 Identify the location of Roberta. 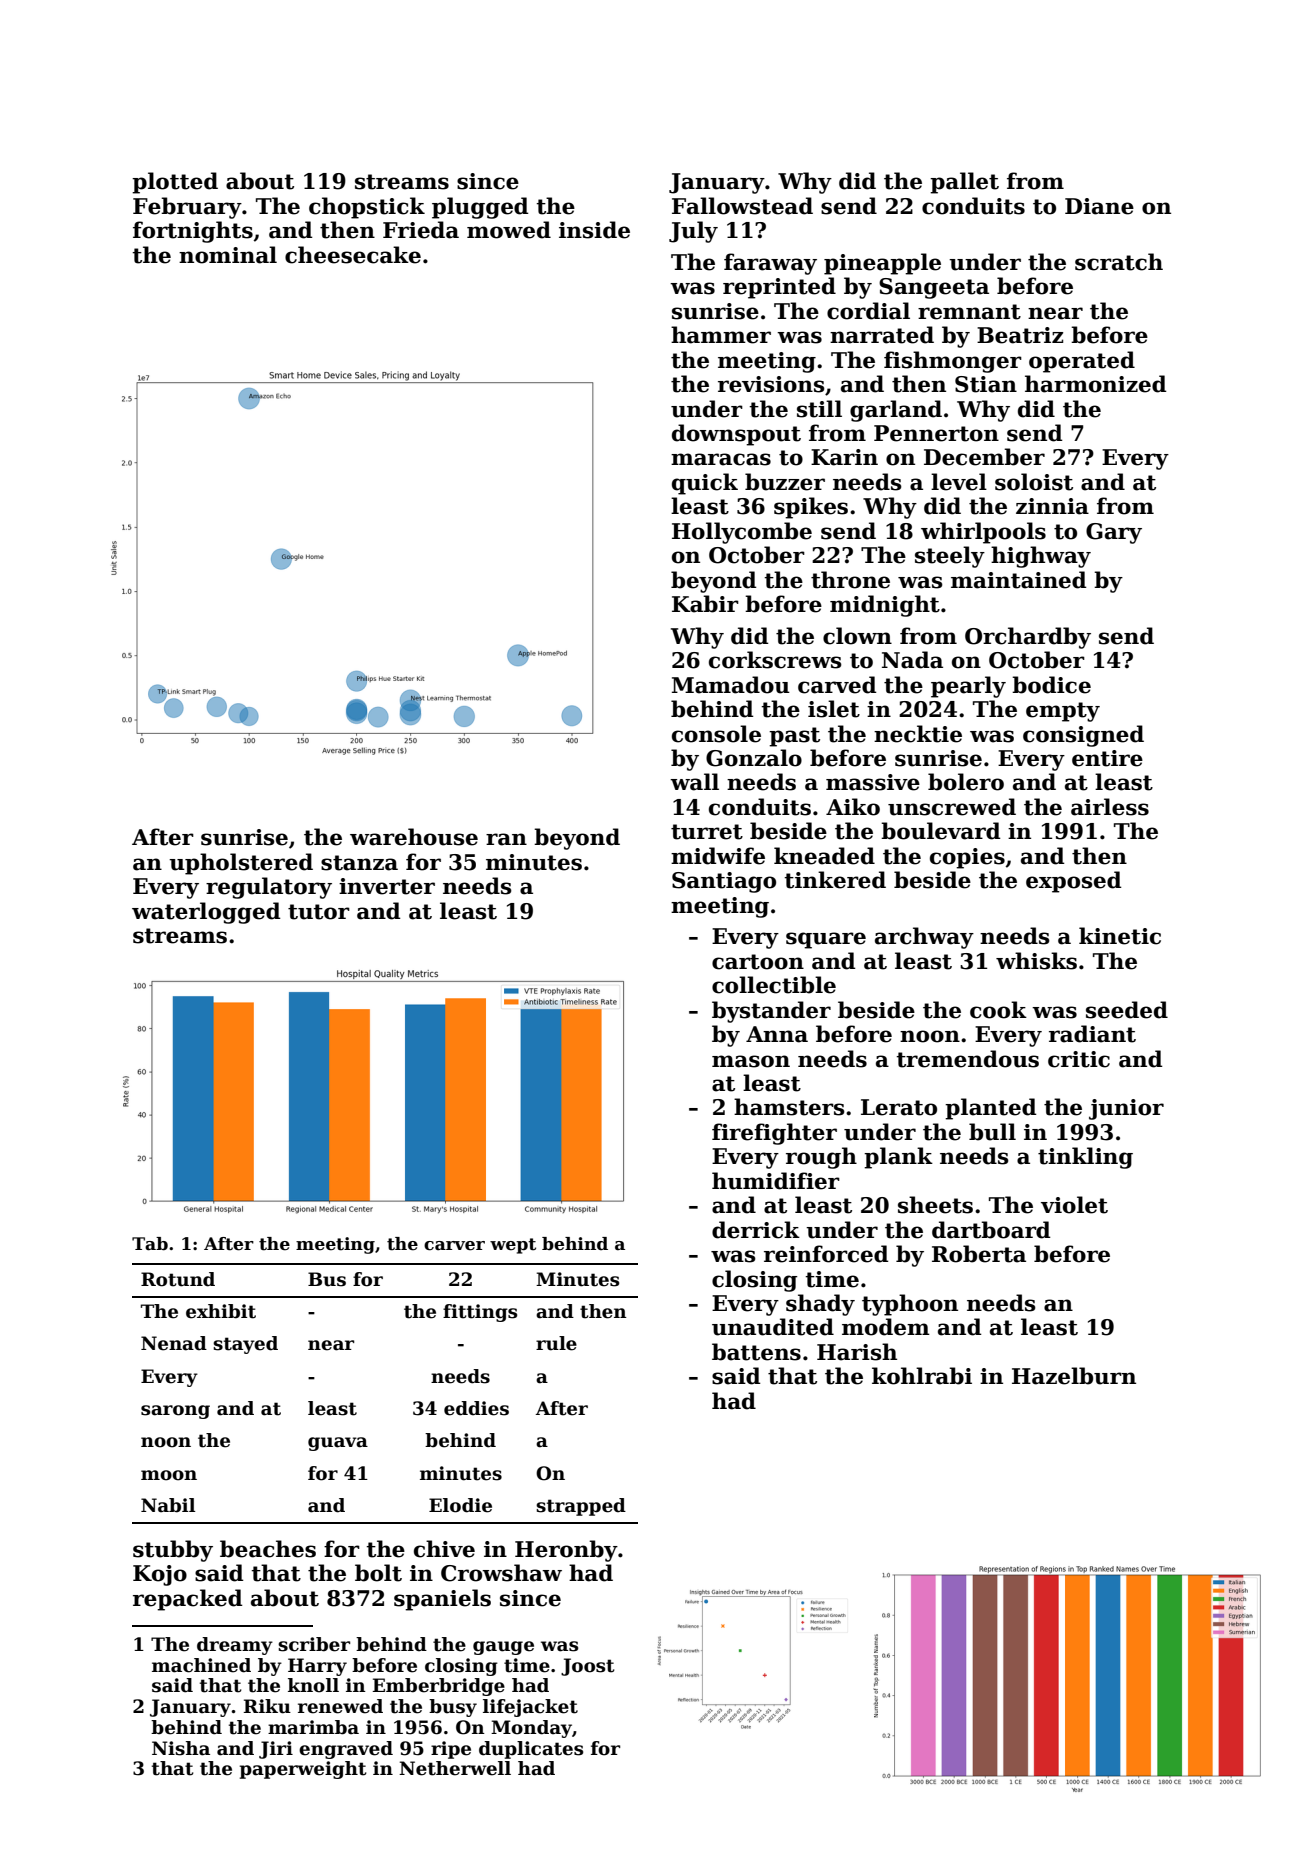
(979, 1254).
